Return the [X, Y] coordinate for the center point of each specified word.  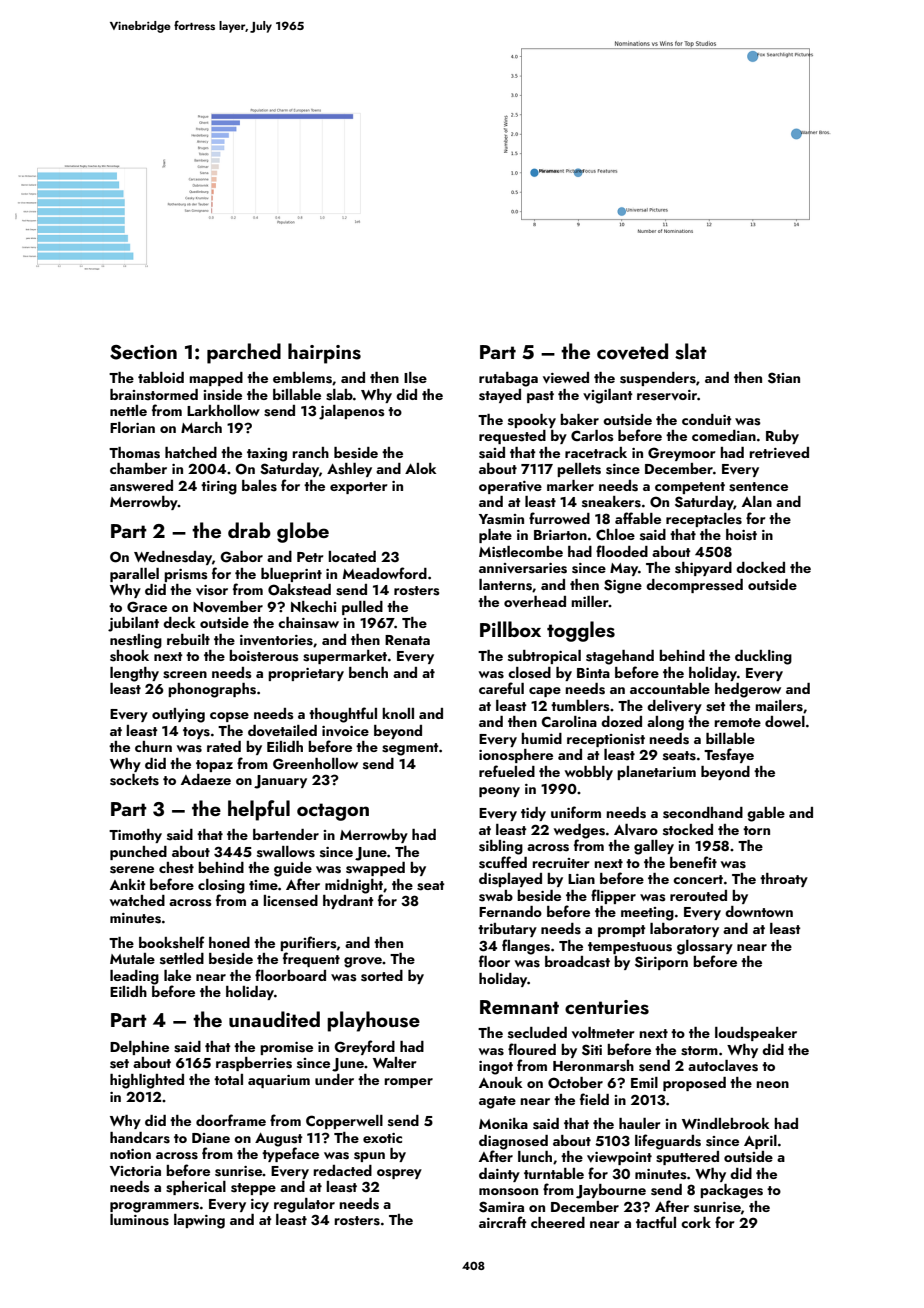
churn [153, 746]
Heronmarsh [593, 1066]
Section [143, 352]
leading [134, 977]
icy [260, 1205]
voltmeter [603, 1033]
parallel [134, 575]
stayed [500, 396]
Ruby [782, 437]
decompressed [694, 586]
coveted [632, 351]
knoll [398, 713]
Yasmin [501, 519]
